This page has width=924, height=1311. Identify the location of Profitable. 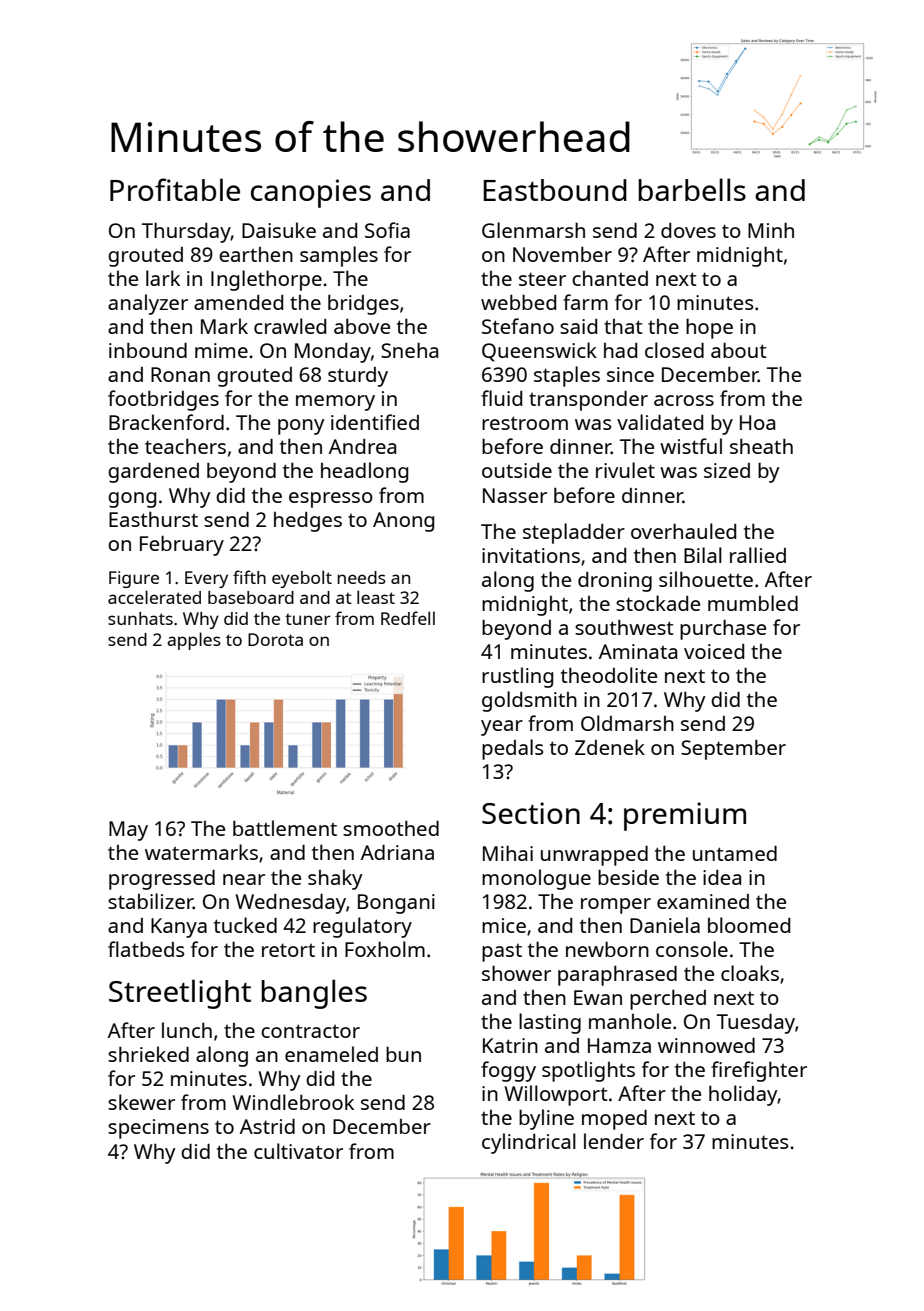
(175, 189).
